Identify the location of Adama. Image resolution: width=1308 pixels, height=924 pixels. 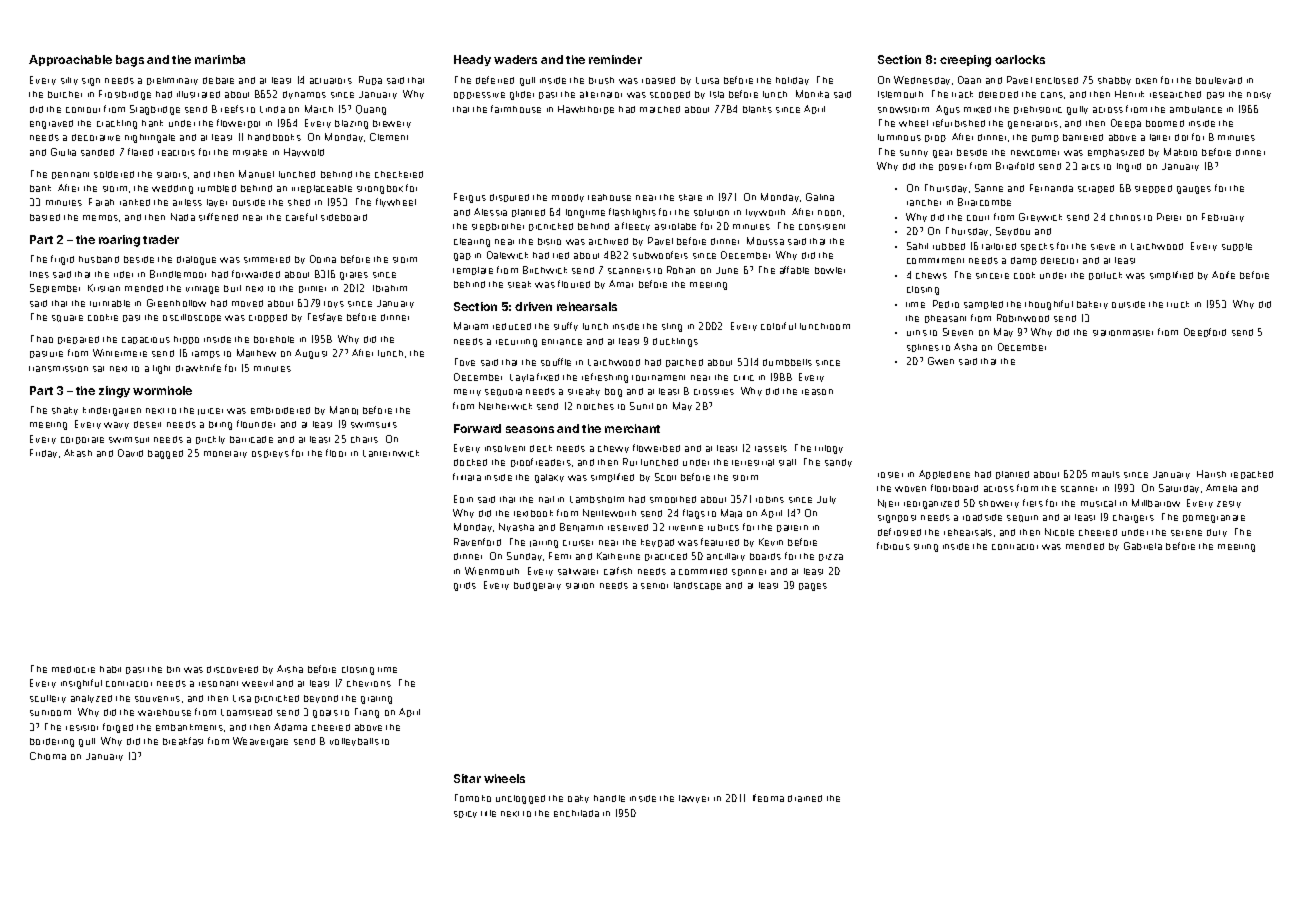
(290, 727).
